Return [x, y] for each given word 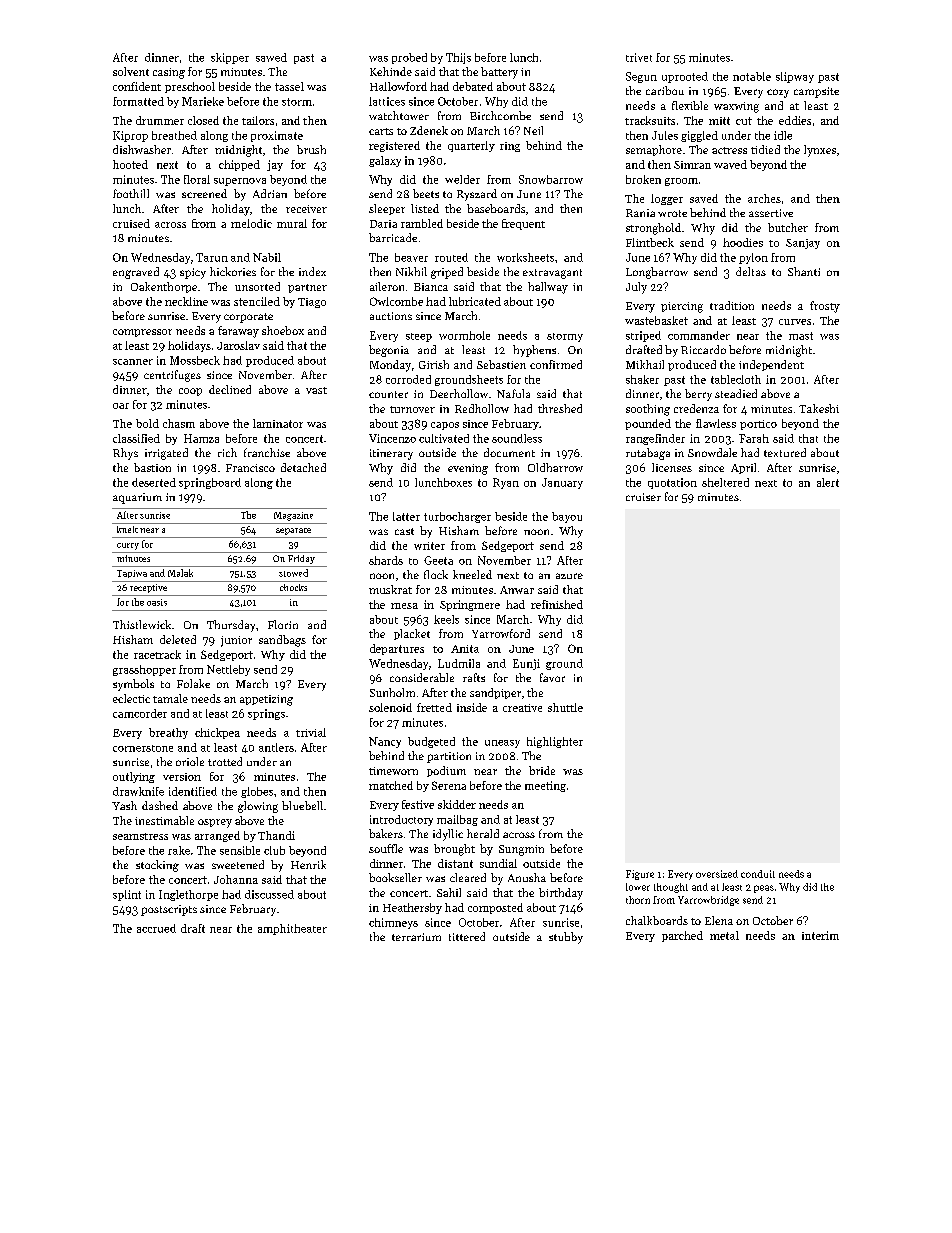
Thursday [231, 626]
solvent [131, 71]
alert [828, 482]
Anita [465, 649]
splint [127, 895]
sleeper [387, 209]
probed [409, 58]
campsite [816, 92]
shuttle [565, 707]
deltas [751, 271]
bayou [567, 517]
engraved [136, 273]
